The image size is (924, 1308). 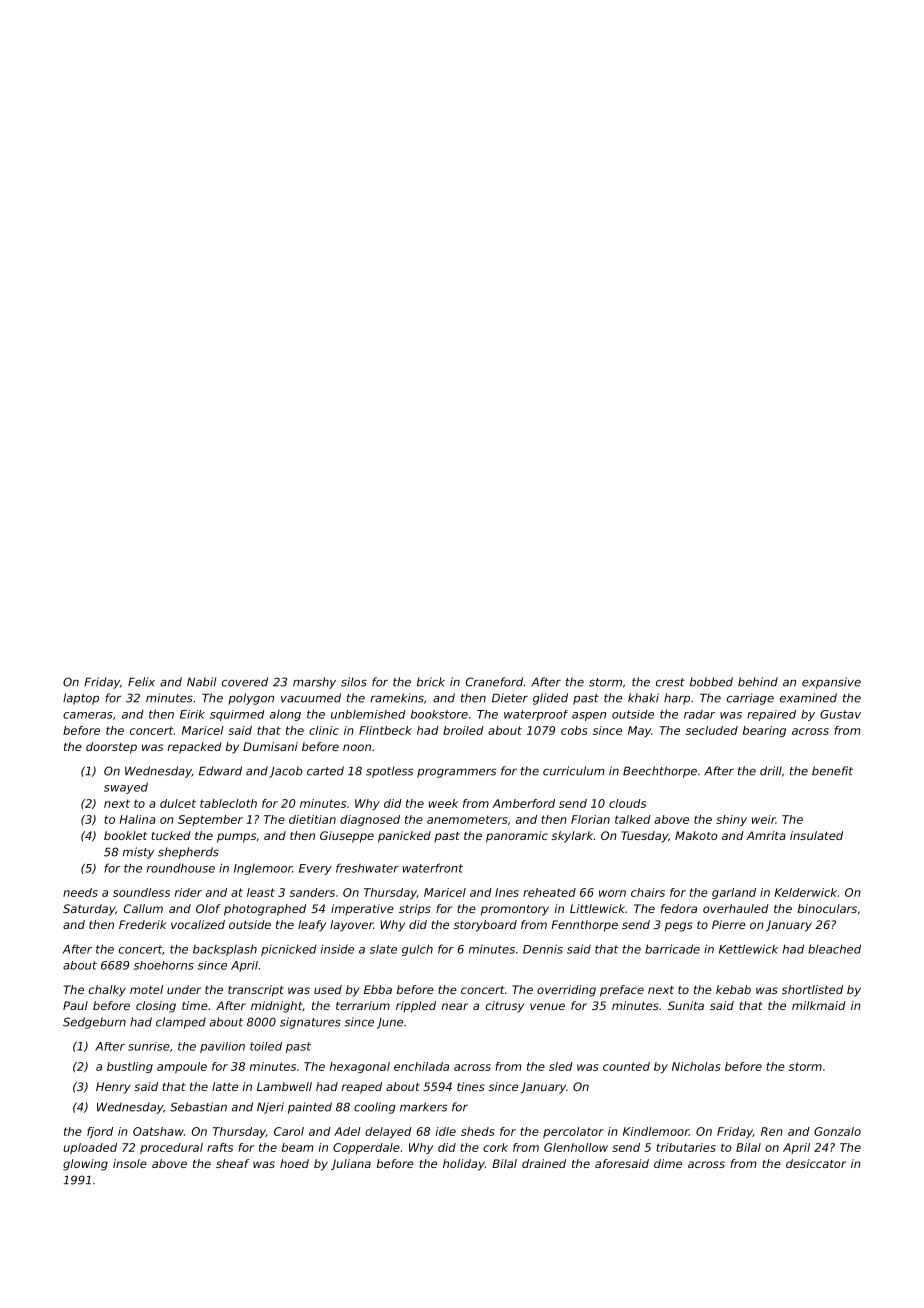 What do you see at coordinates (141, 682) in the screenshot?
I see `Felix` at bounding box center [141, 682].
